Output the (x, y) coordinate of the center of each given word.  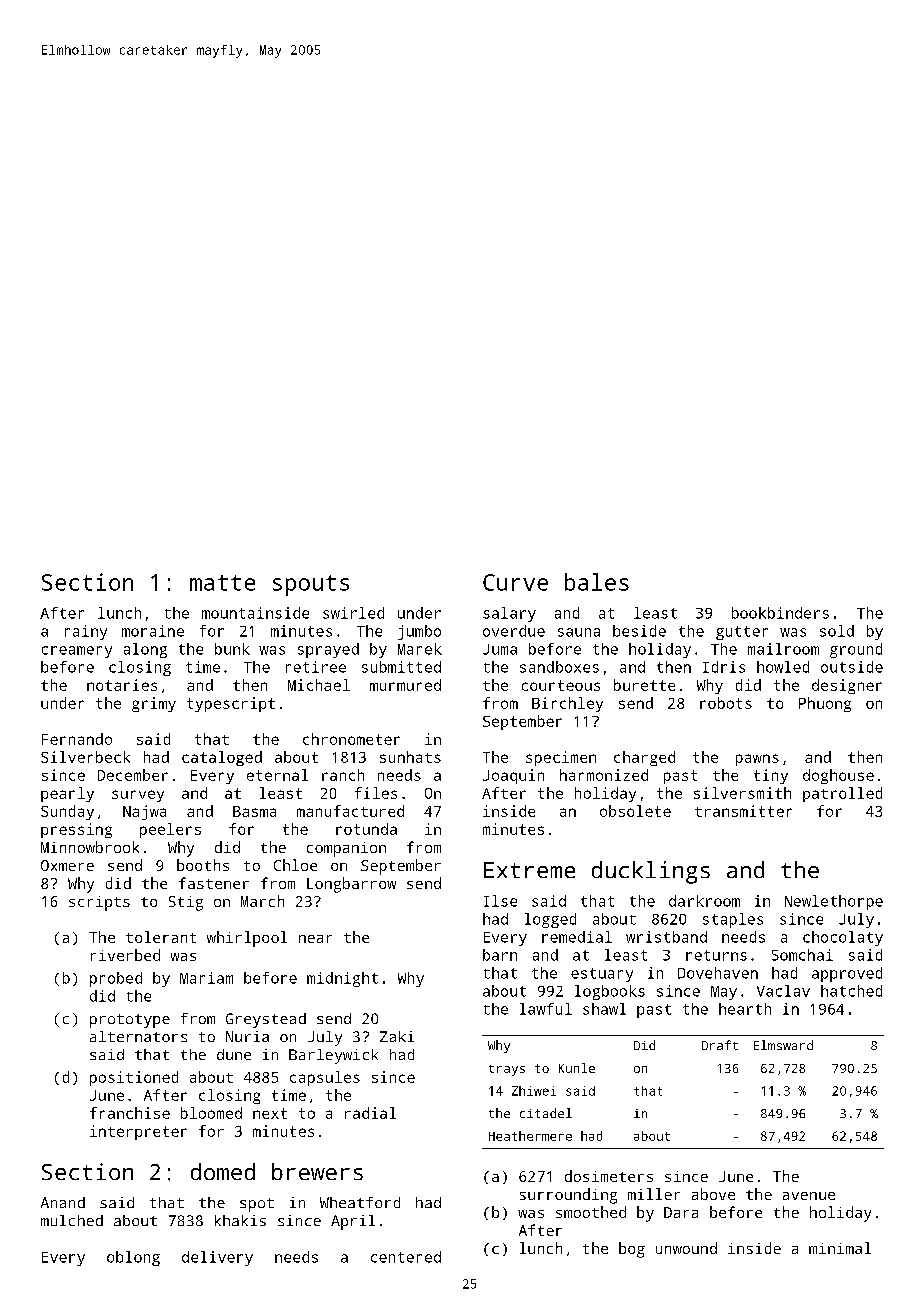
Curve (515, 582)
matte (222, 583)
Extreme (529, 870)
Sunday (67, 812)
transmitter (743, 811)
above (713, 1194)
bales (597, 582)
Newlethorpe (834, 902)
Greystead (266, 1020)
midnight (342, 979)
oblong (133, 1258)
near (315, 939)
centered (406, 1257)
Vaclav (783, 991)
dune (234, 1054)
